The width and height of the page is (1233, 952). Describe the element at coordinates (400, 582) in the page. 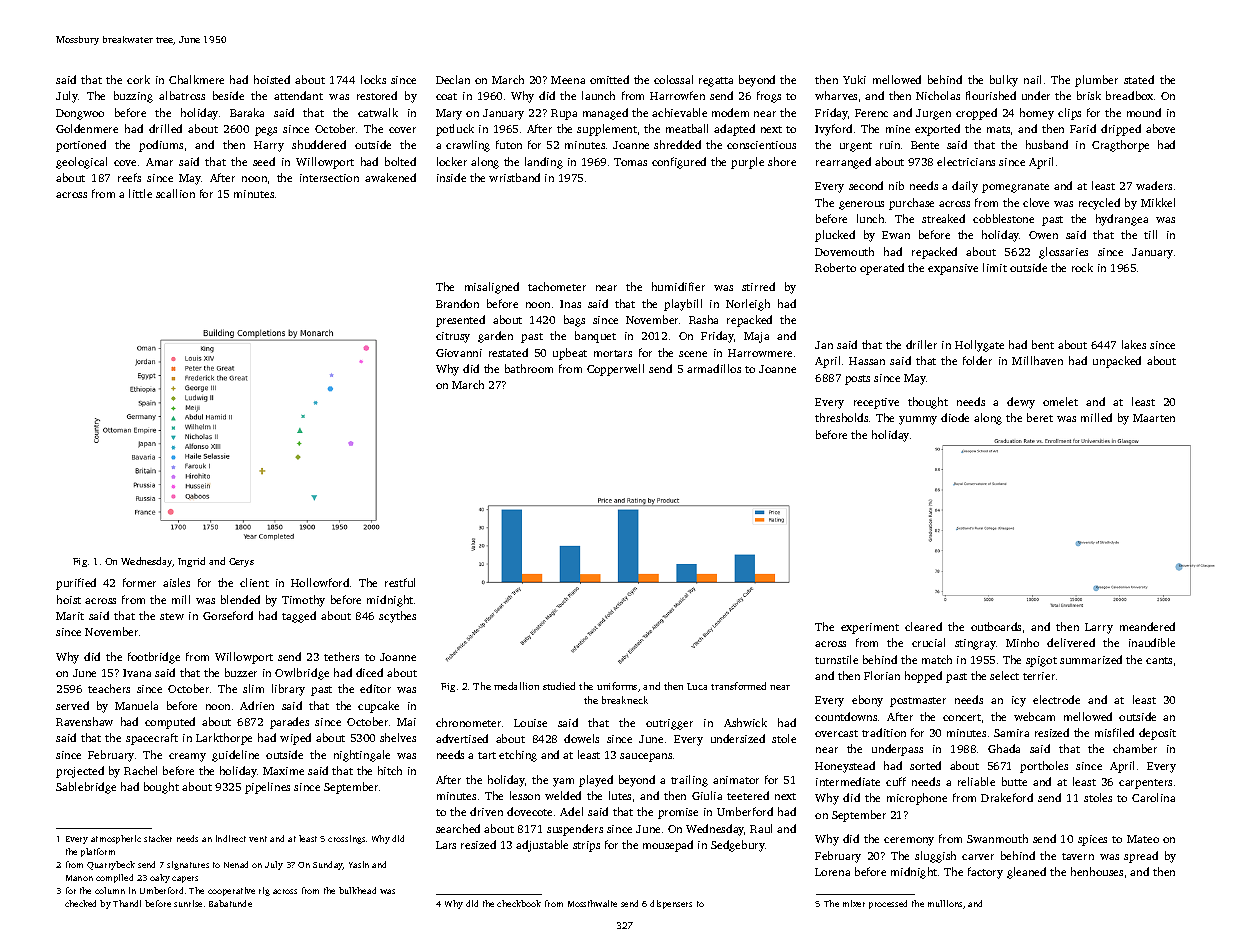

I see `restful` at that location.
